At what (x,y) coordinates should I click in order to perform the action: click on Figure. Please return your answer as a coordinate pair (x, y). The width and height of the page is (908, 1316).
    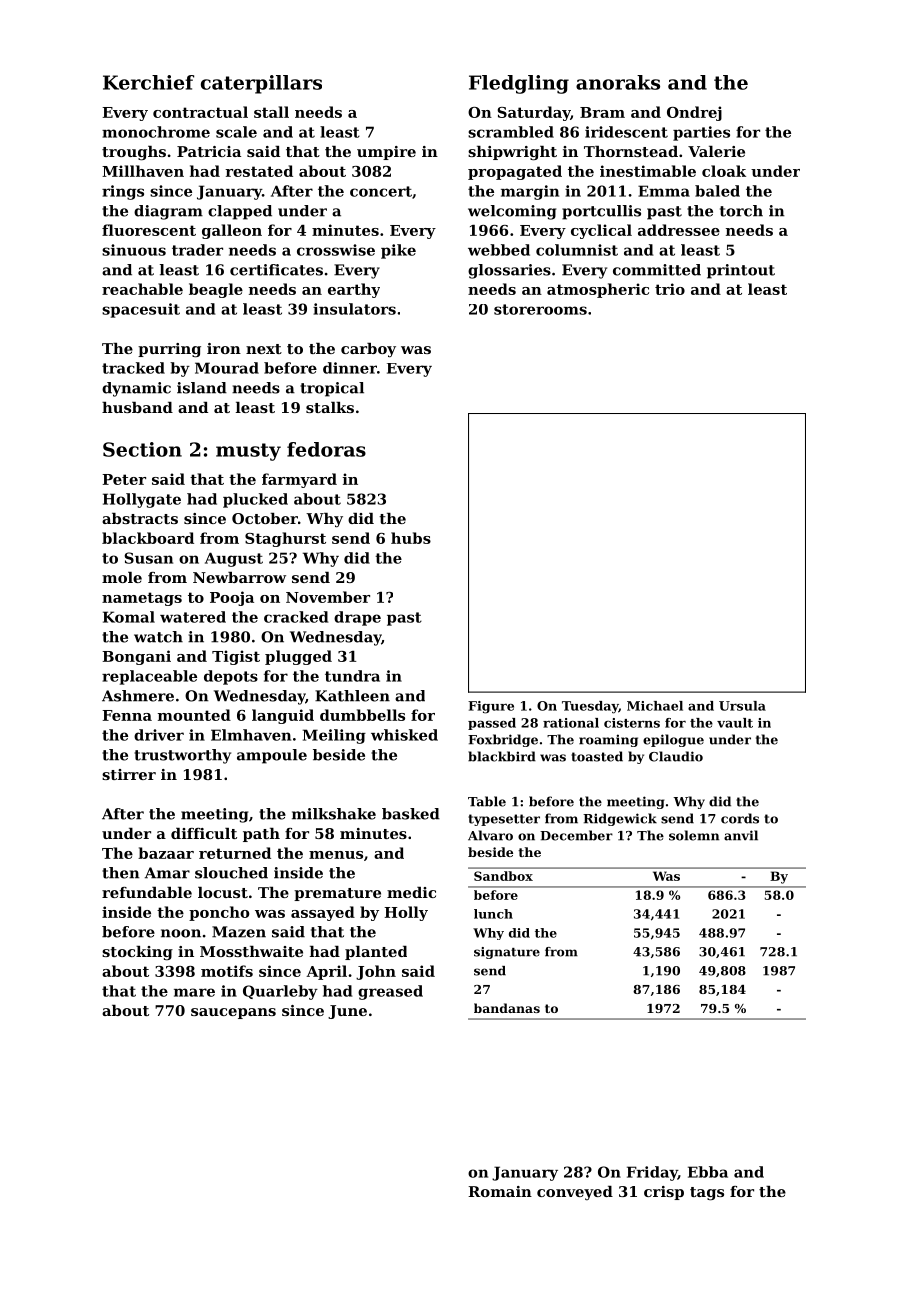
    Looking at the image, I should click on (491, 707).
